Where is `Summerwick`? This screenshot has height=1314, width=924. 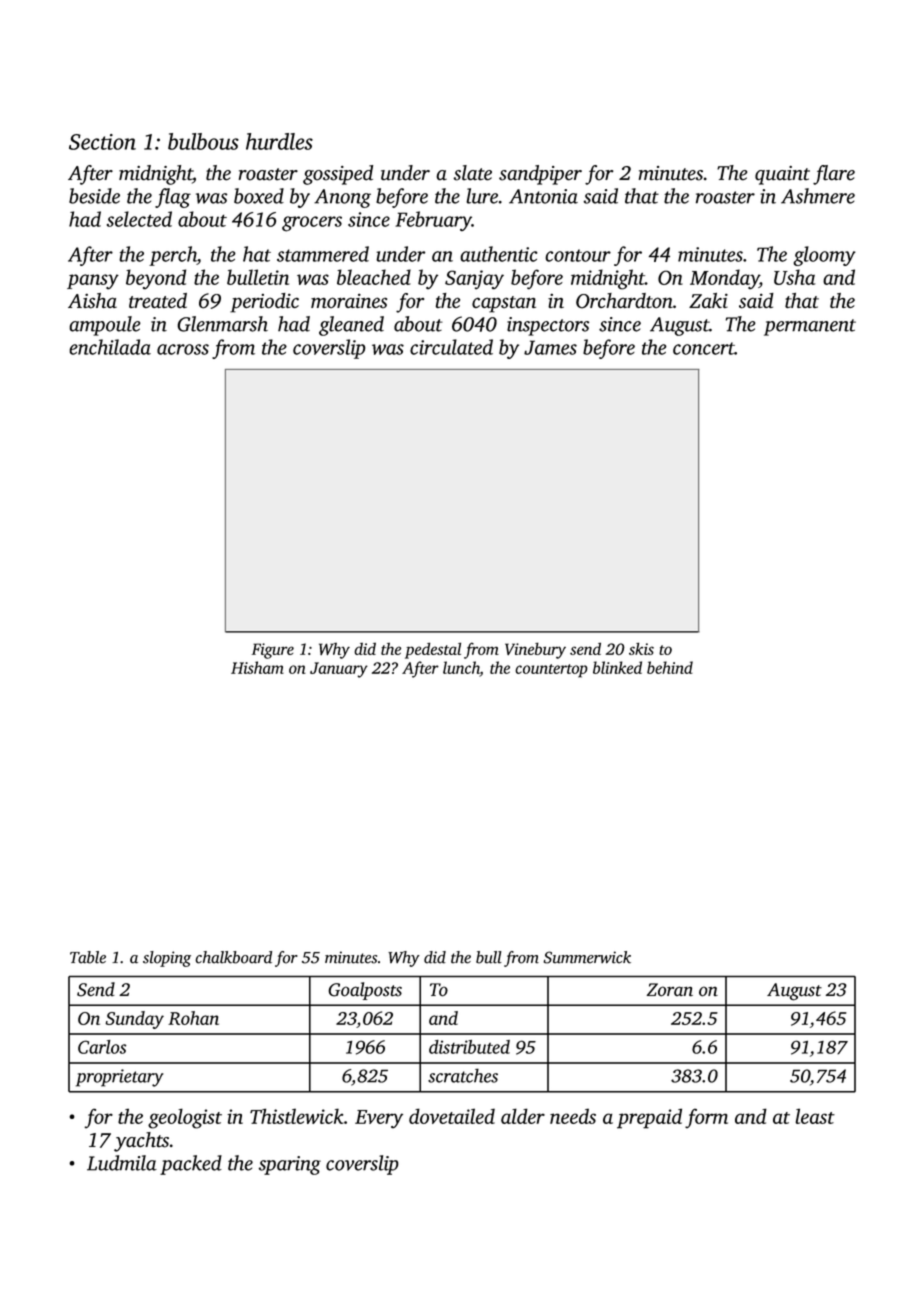
Summerwick is located at coordinates (587, 957).
